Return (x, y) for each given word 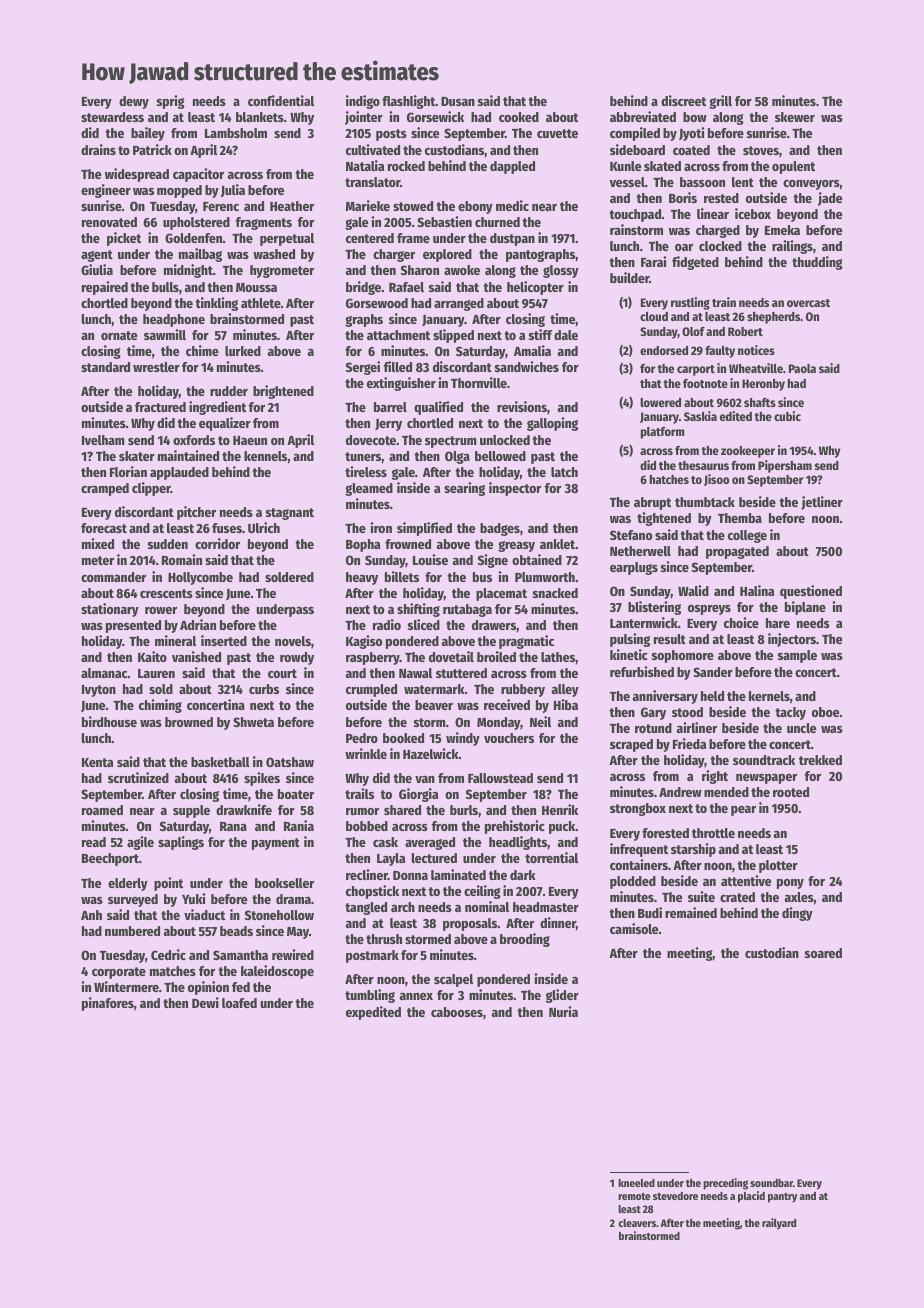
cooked (519, 117)
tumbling (370, 996)
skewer (795, 117)
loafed (239, 1003)
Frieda (689, 743)
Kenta (97, 762)
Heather (292, 206)
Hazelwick (431, 753)
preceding (725, 1184)
